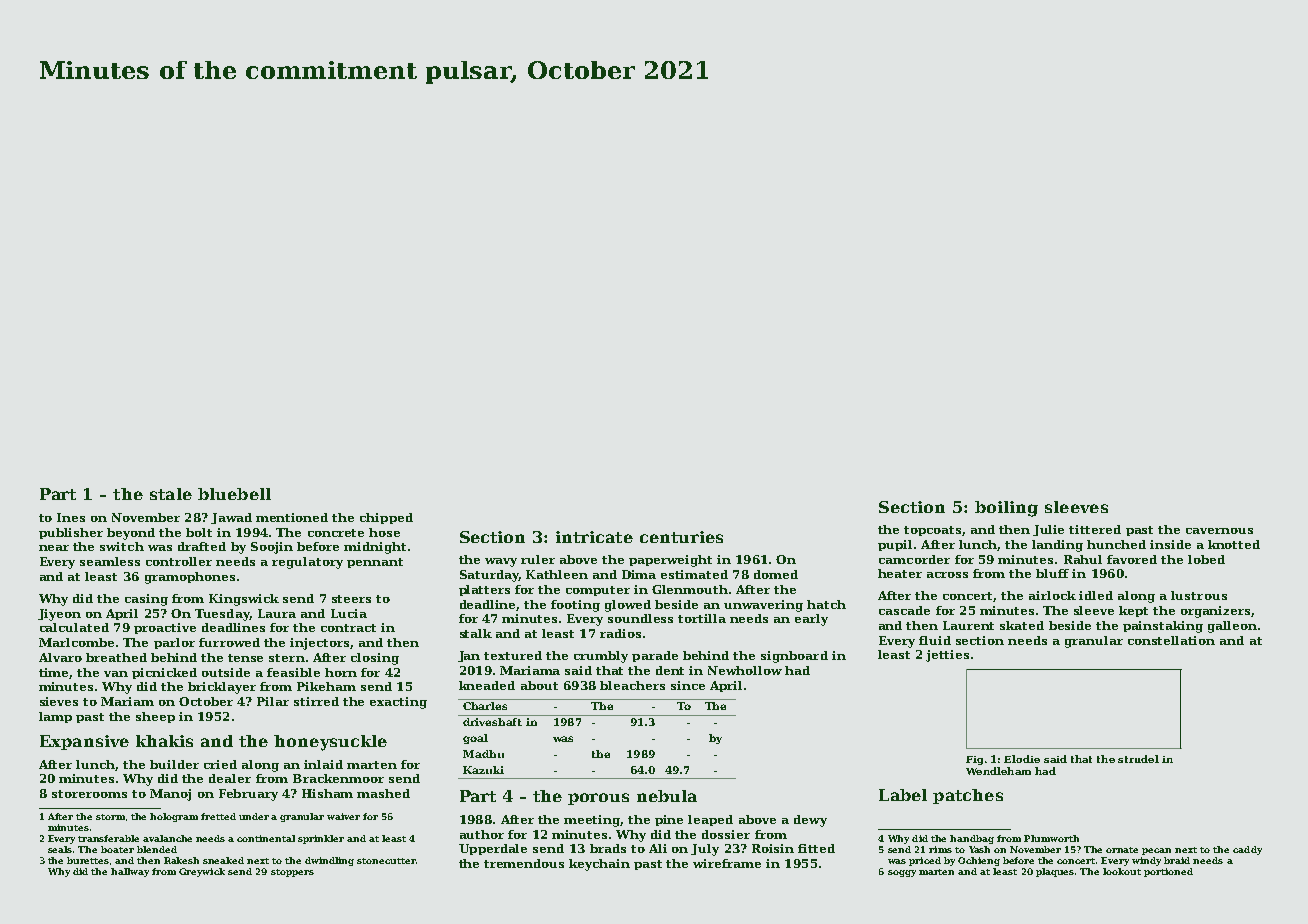 The height and width of the screenshot is (924, 1308). I want to click on midnight, so click(375, 548).
